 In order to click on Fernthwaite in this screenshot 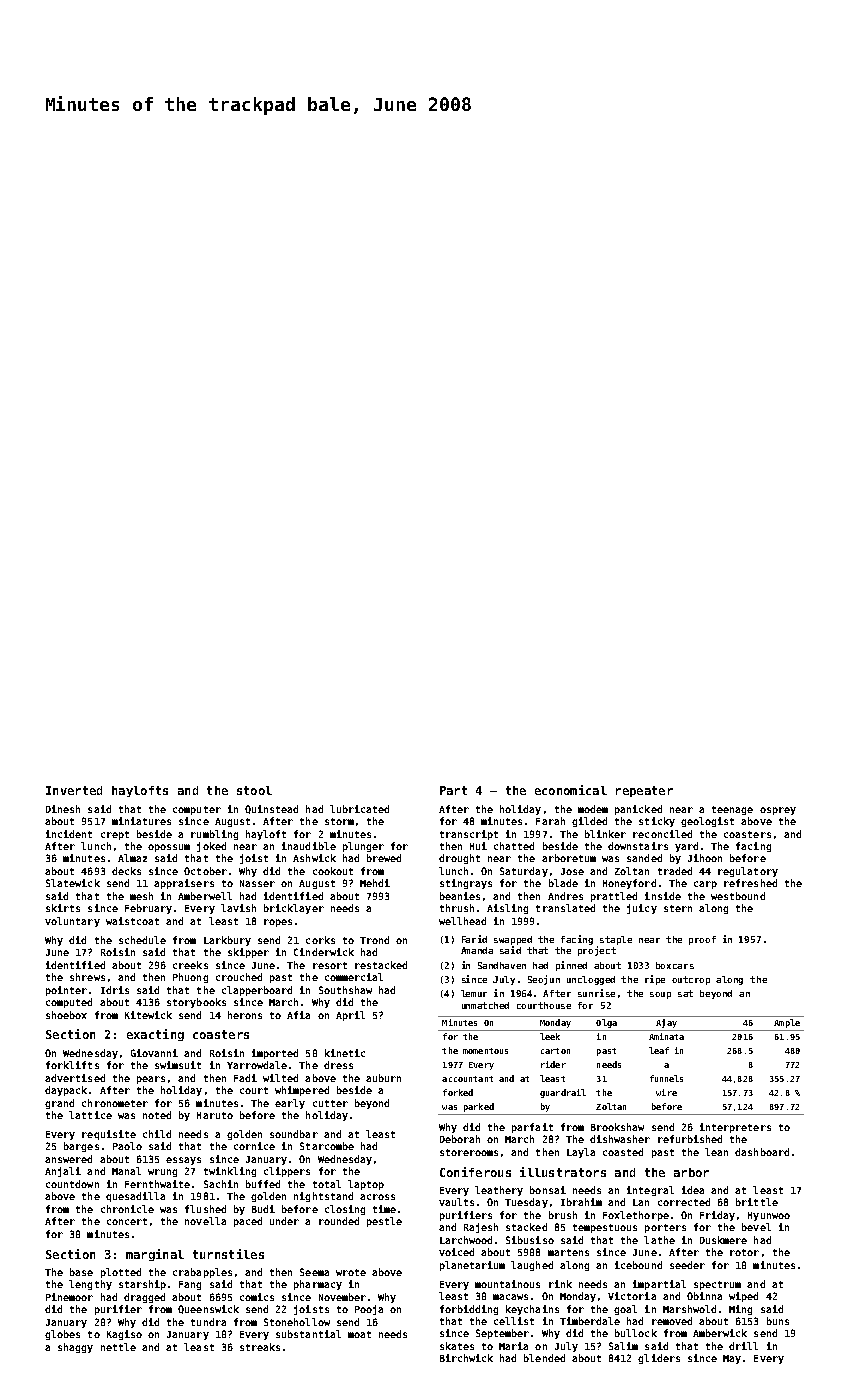, I will do `click(157, 1184)`.
